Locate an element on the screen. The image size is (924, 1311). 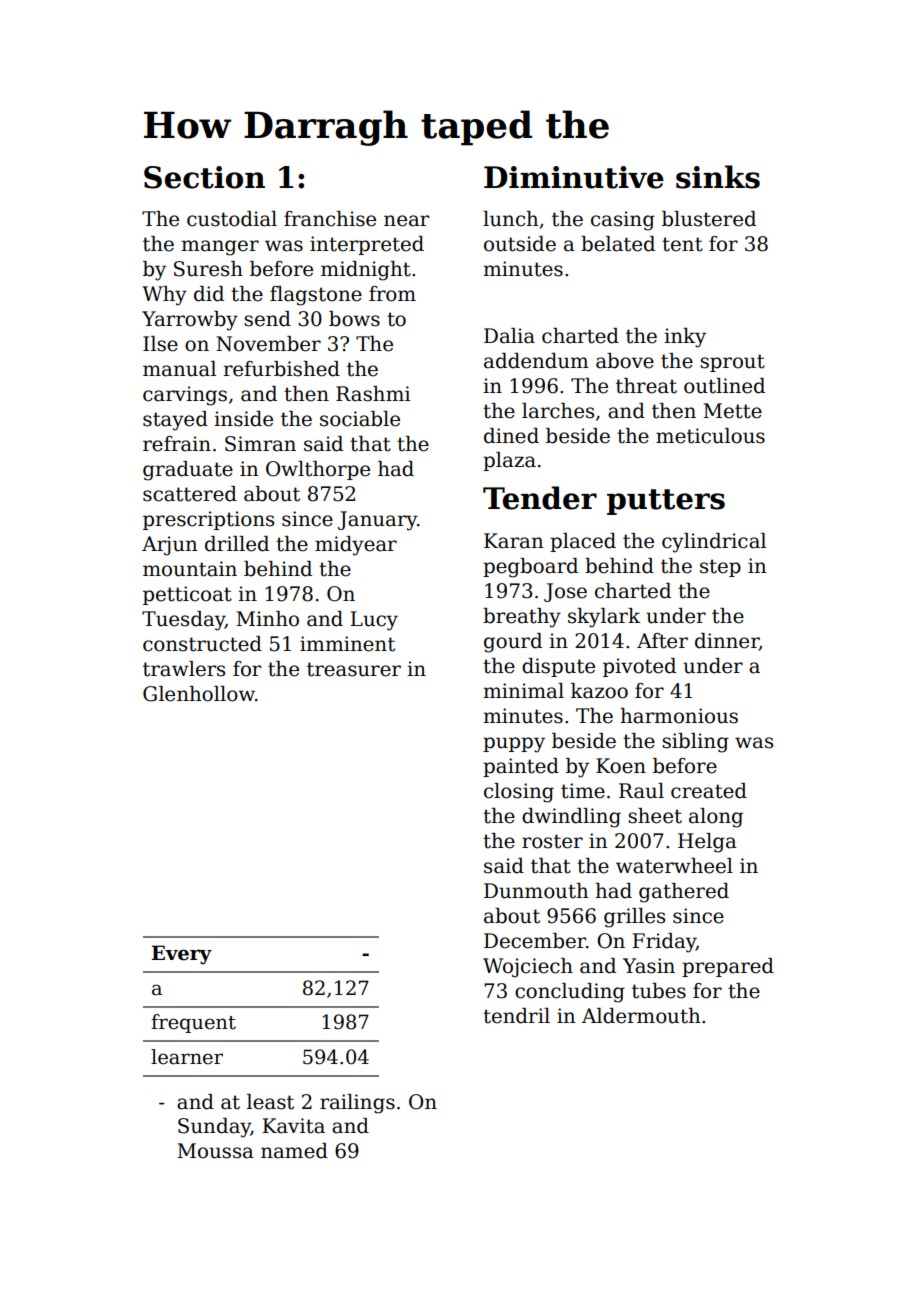
outside is located at coordinates (520, 244).
